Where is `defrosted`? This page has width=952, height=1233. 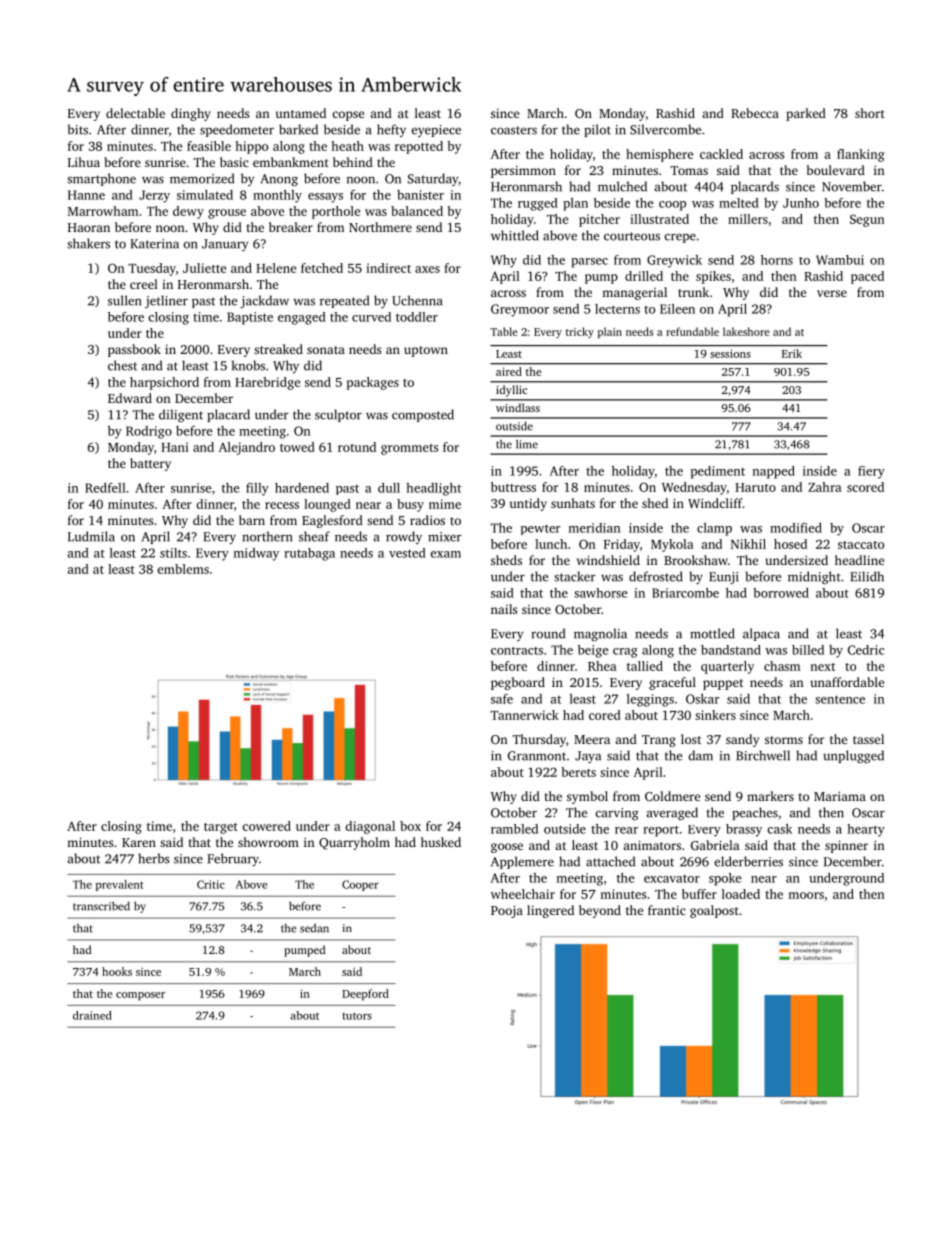
defrosted is located at coordinates (656, 576).
